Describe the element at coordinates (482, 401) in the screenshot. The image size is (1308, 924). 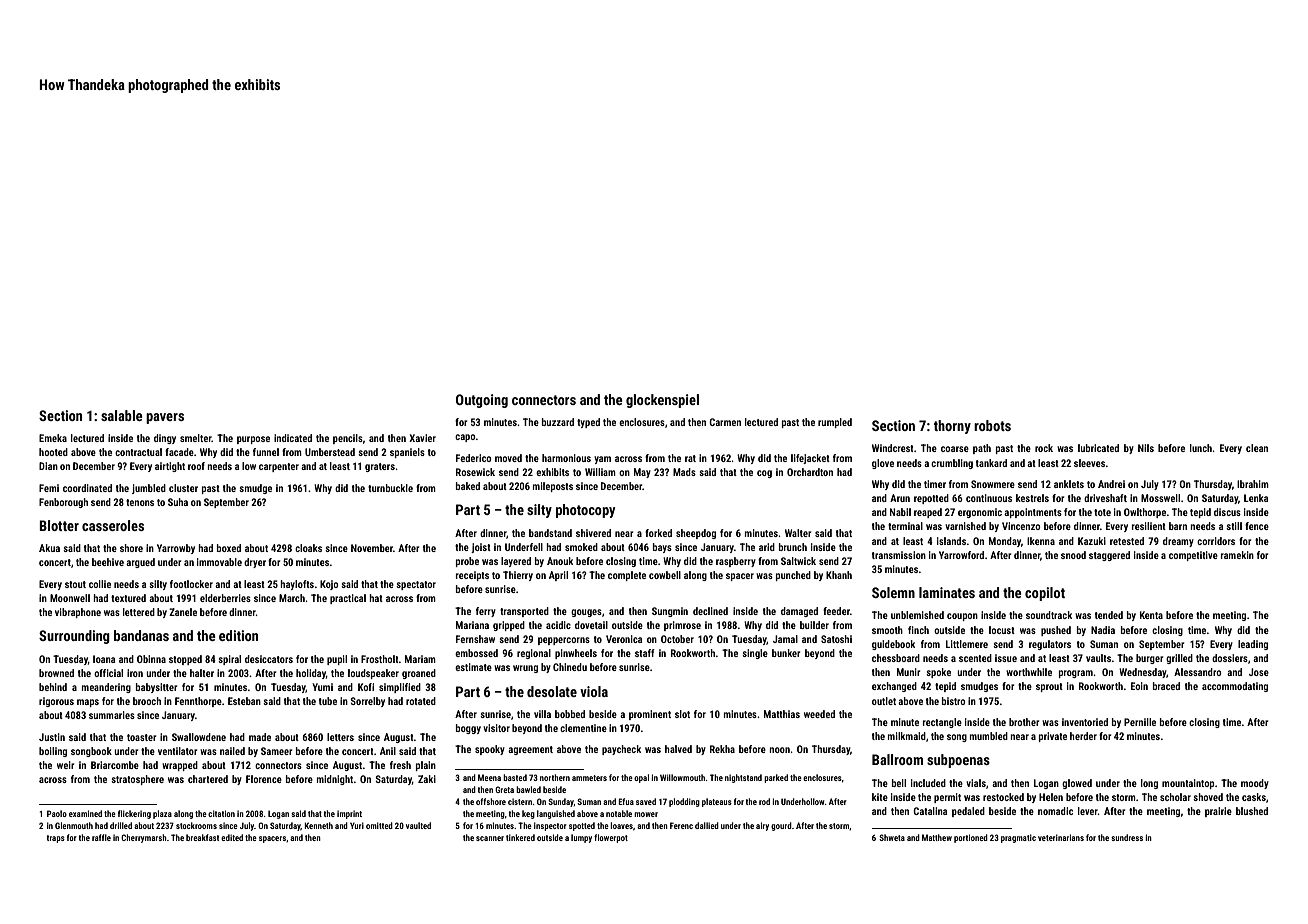
I see `Outgoing` at that location.
